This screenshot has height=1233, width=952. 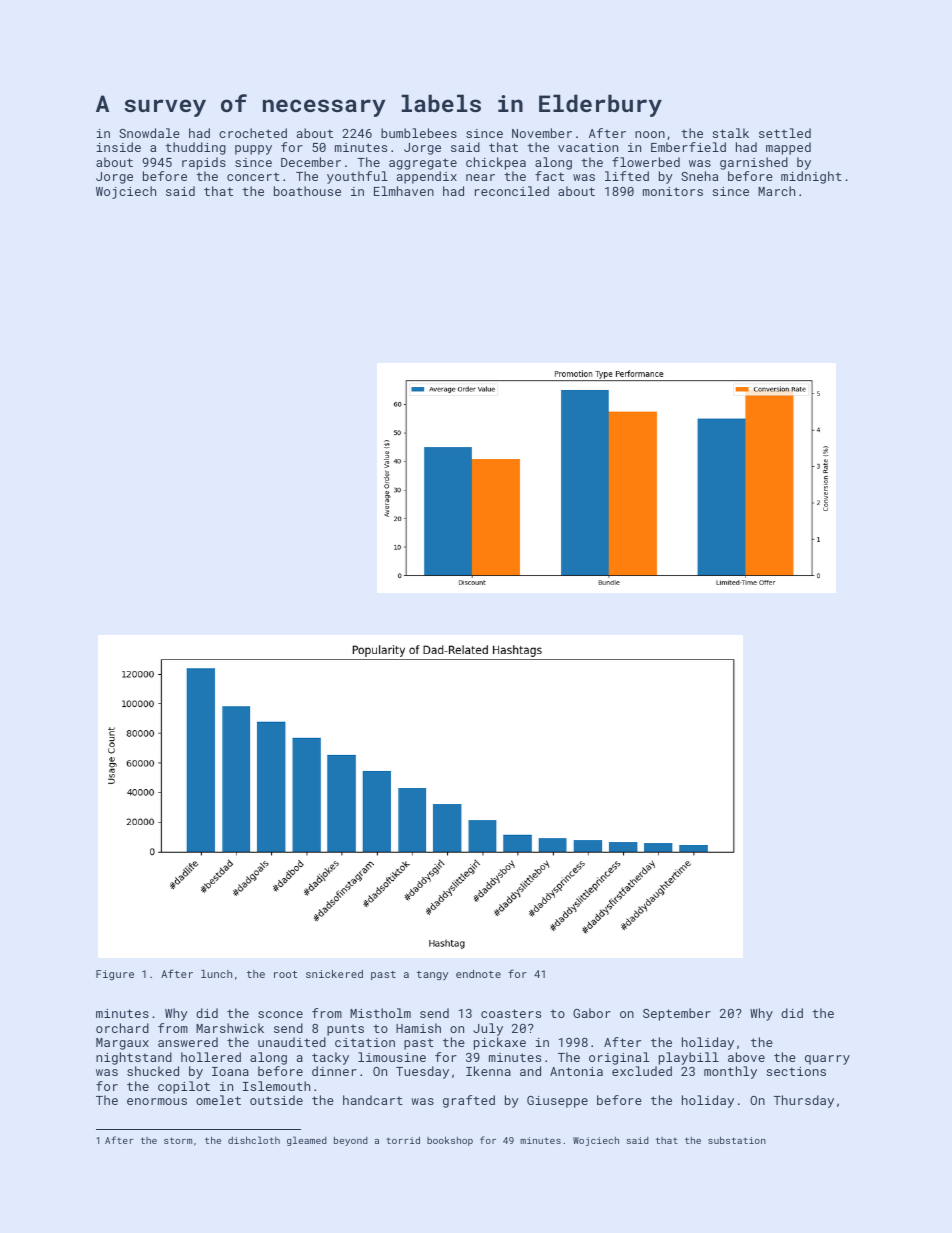 I want to click on settled, so click(x=785, y=133).
